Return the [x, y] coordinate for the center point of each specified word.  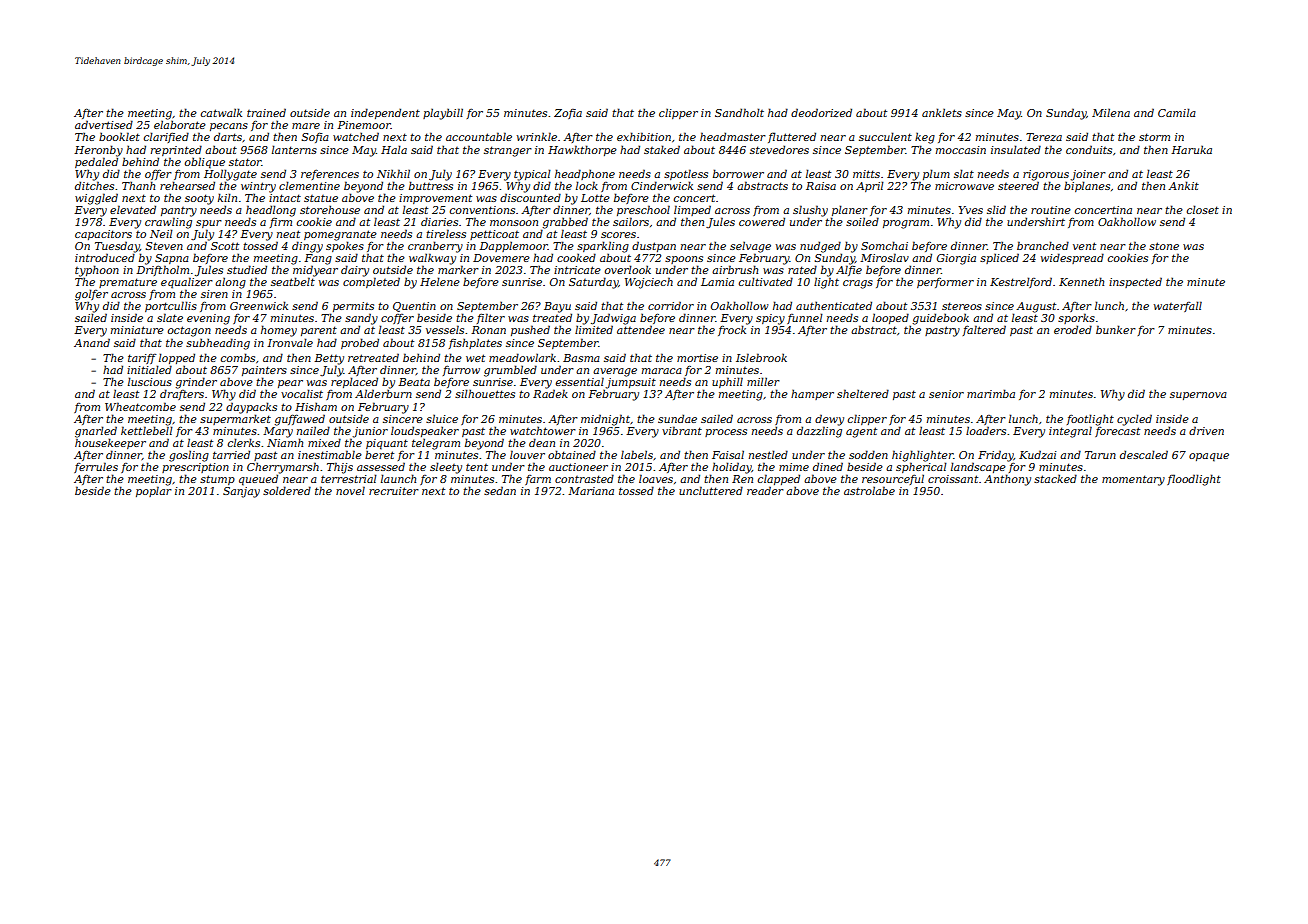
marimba [991, 393]
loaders [986, 430]
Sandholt [739, 112]
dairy [355, 271]
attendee [641, 329]
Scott [225, 246]
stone [1164, 246]
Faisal [728, 455]
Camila [1177, 112]
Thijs [340, 468]
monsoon [514, 223]
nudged [820, 247]
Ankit [1183, 185]
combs [238, 357]
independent [385, 113]
